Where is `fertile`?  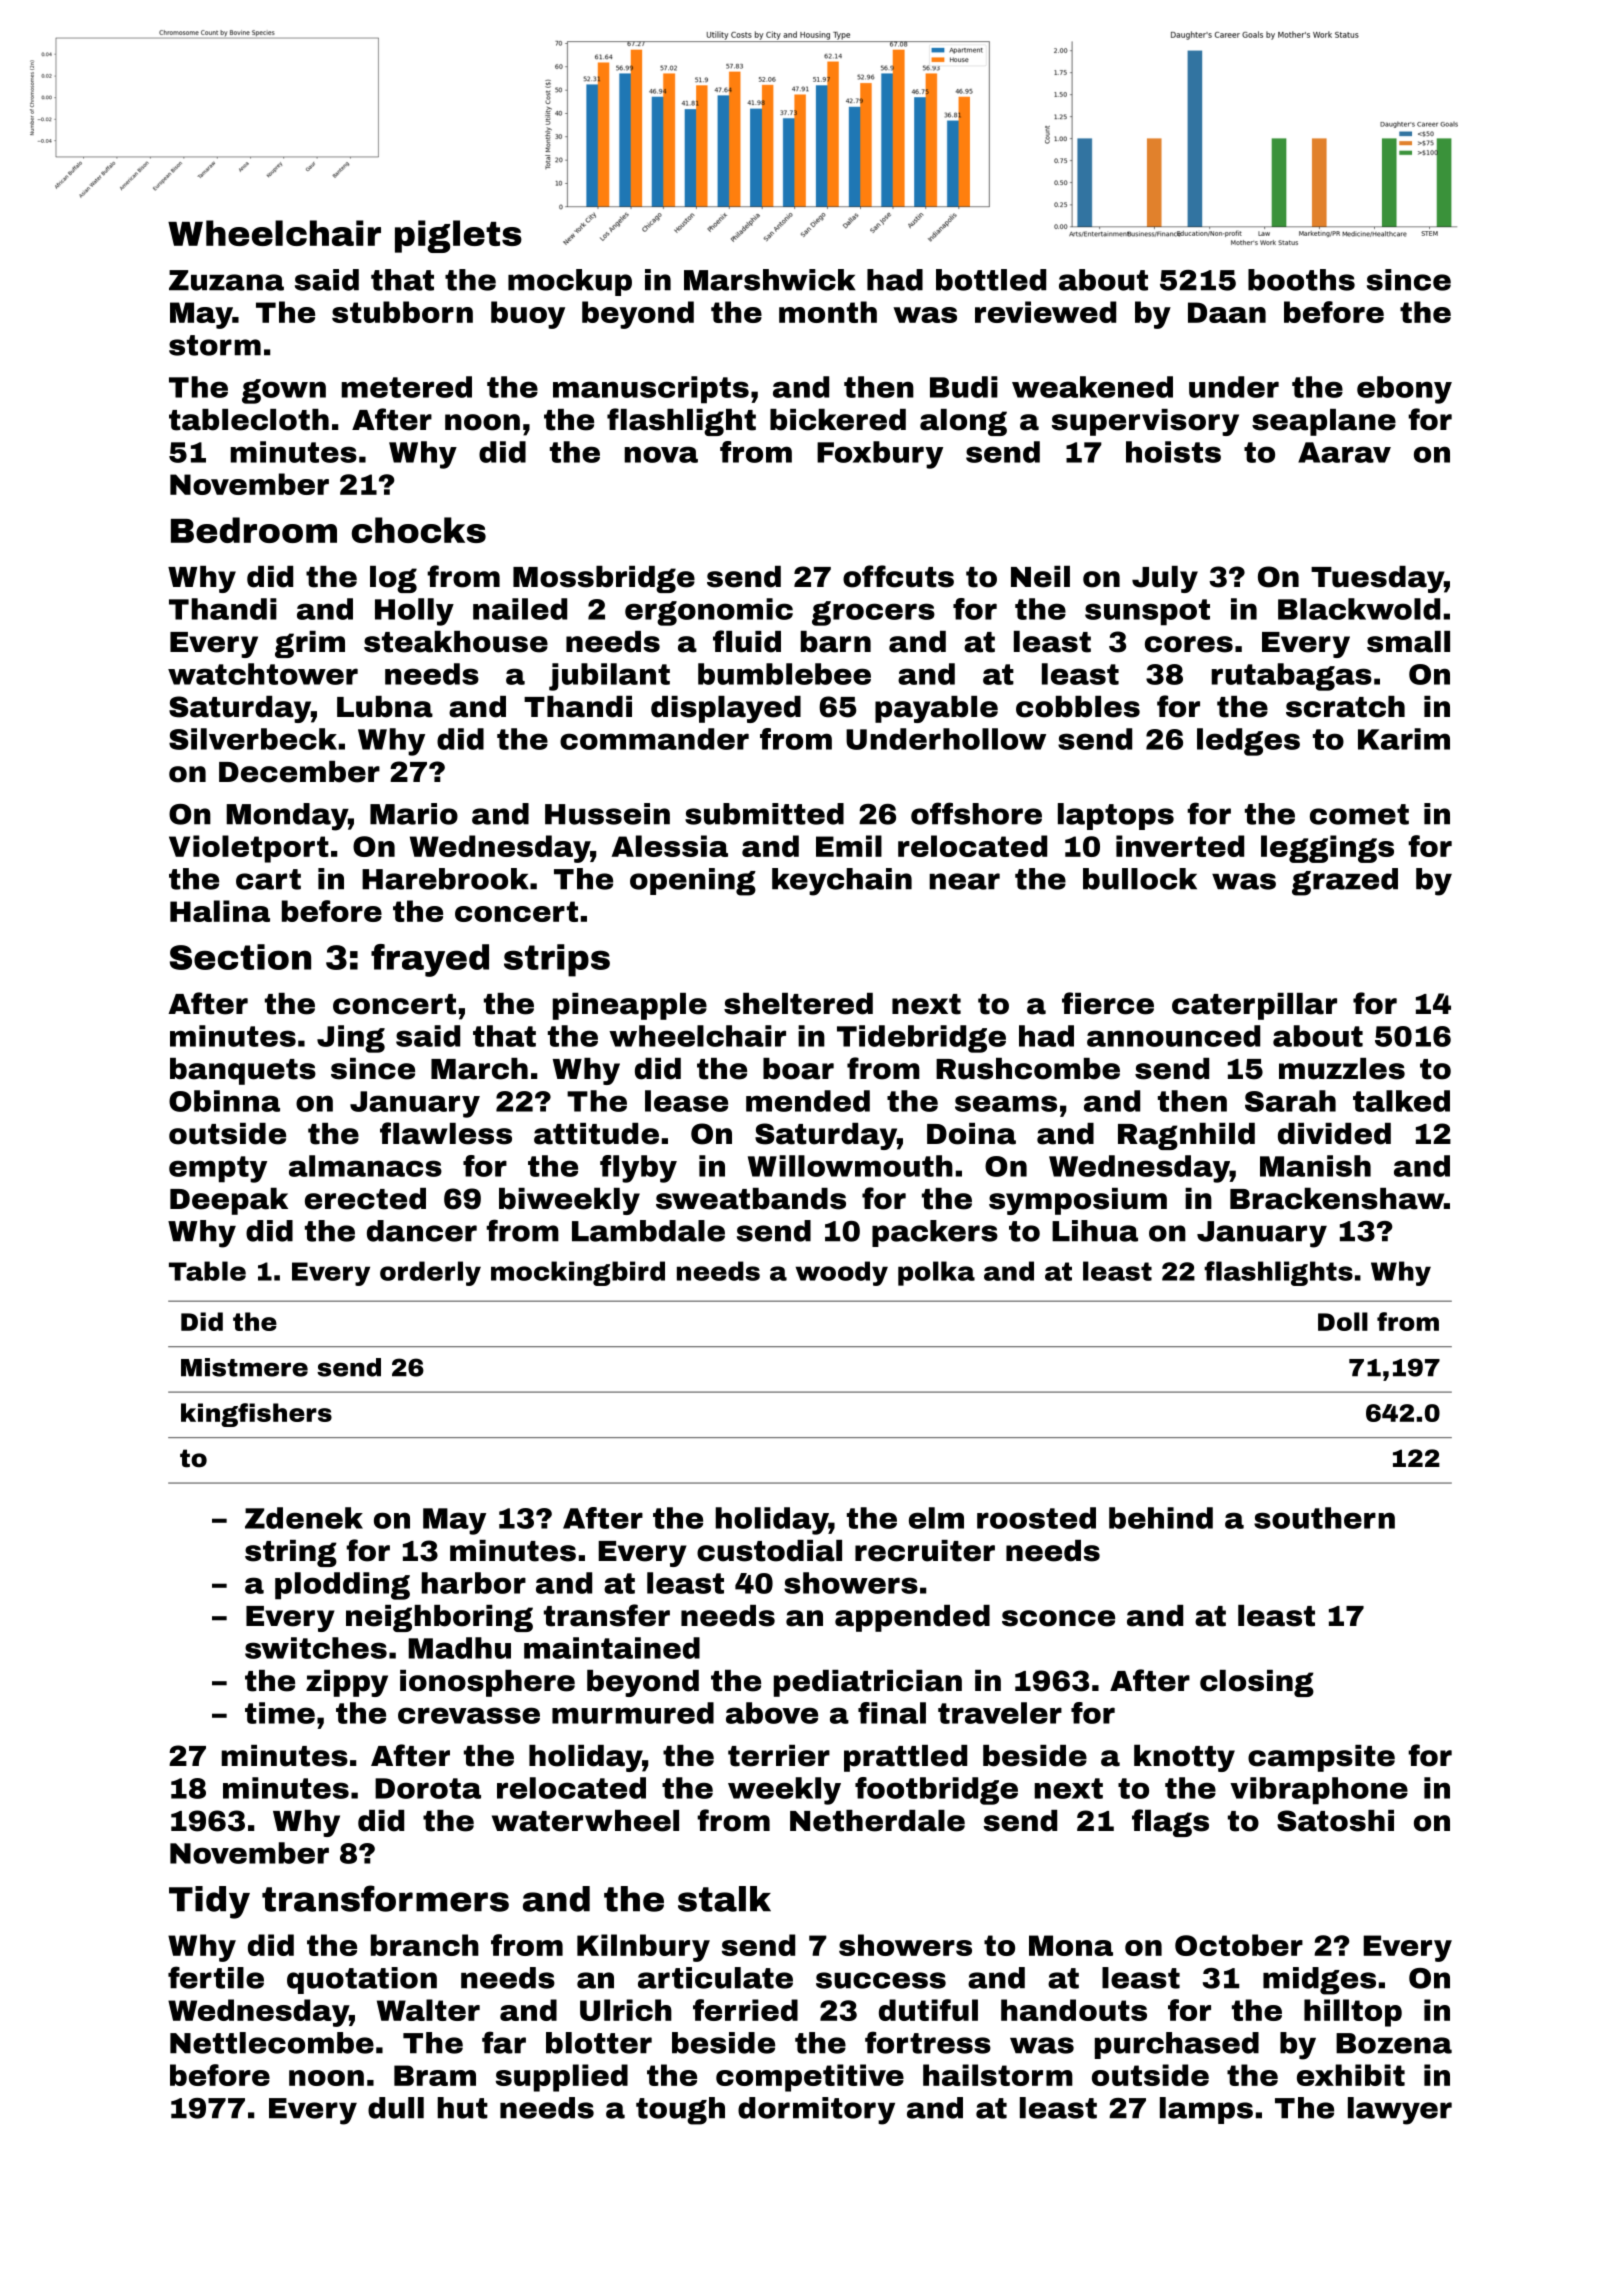 fertile is located at coordinates (216, 1977).
